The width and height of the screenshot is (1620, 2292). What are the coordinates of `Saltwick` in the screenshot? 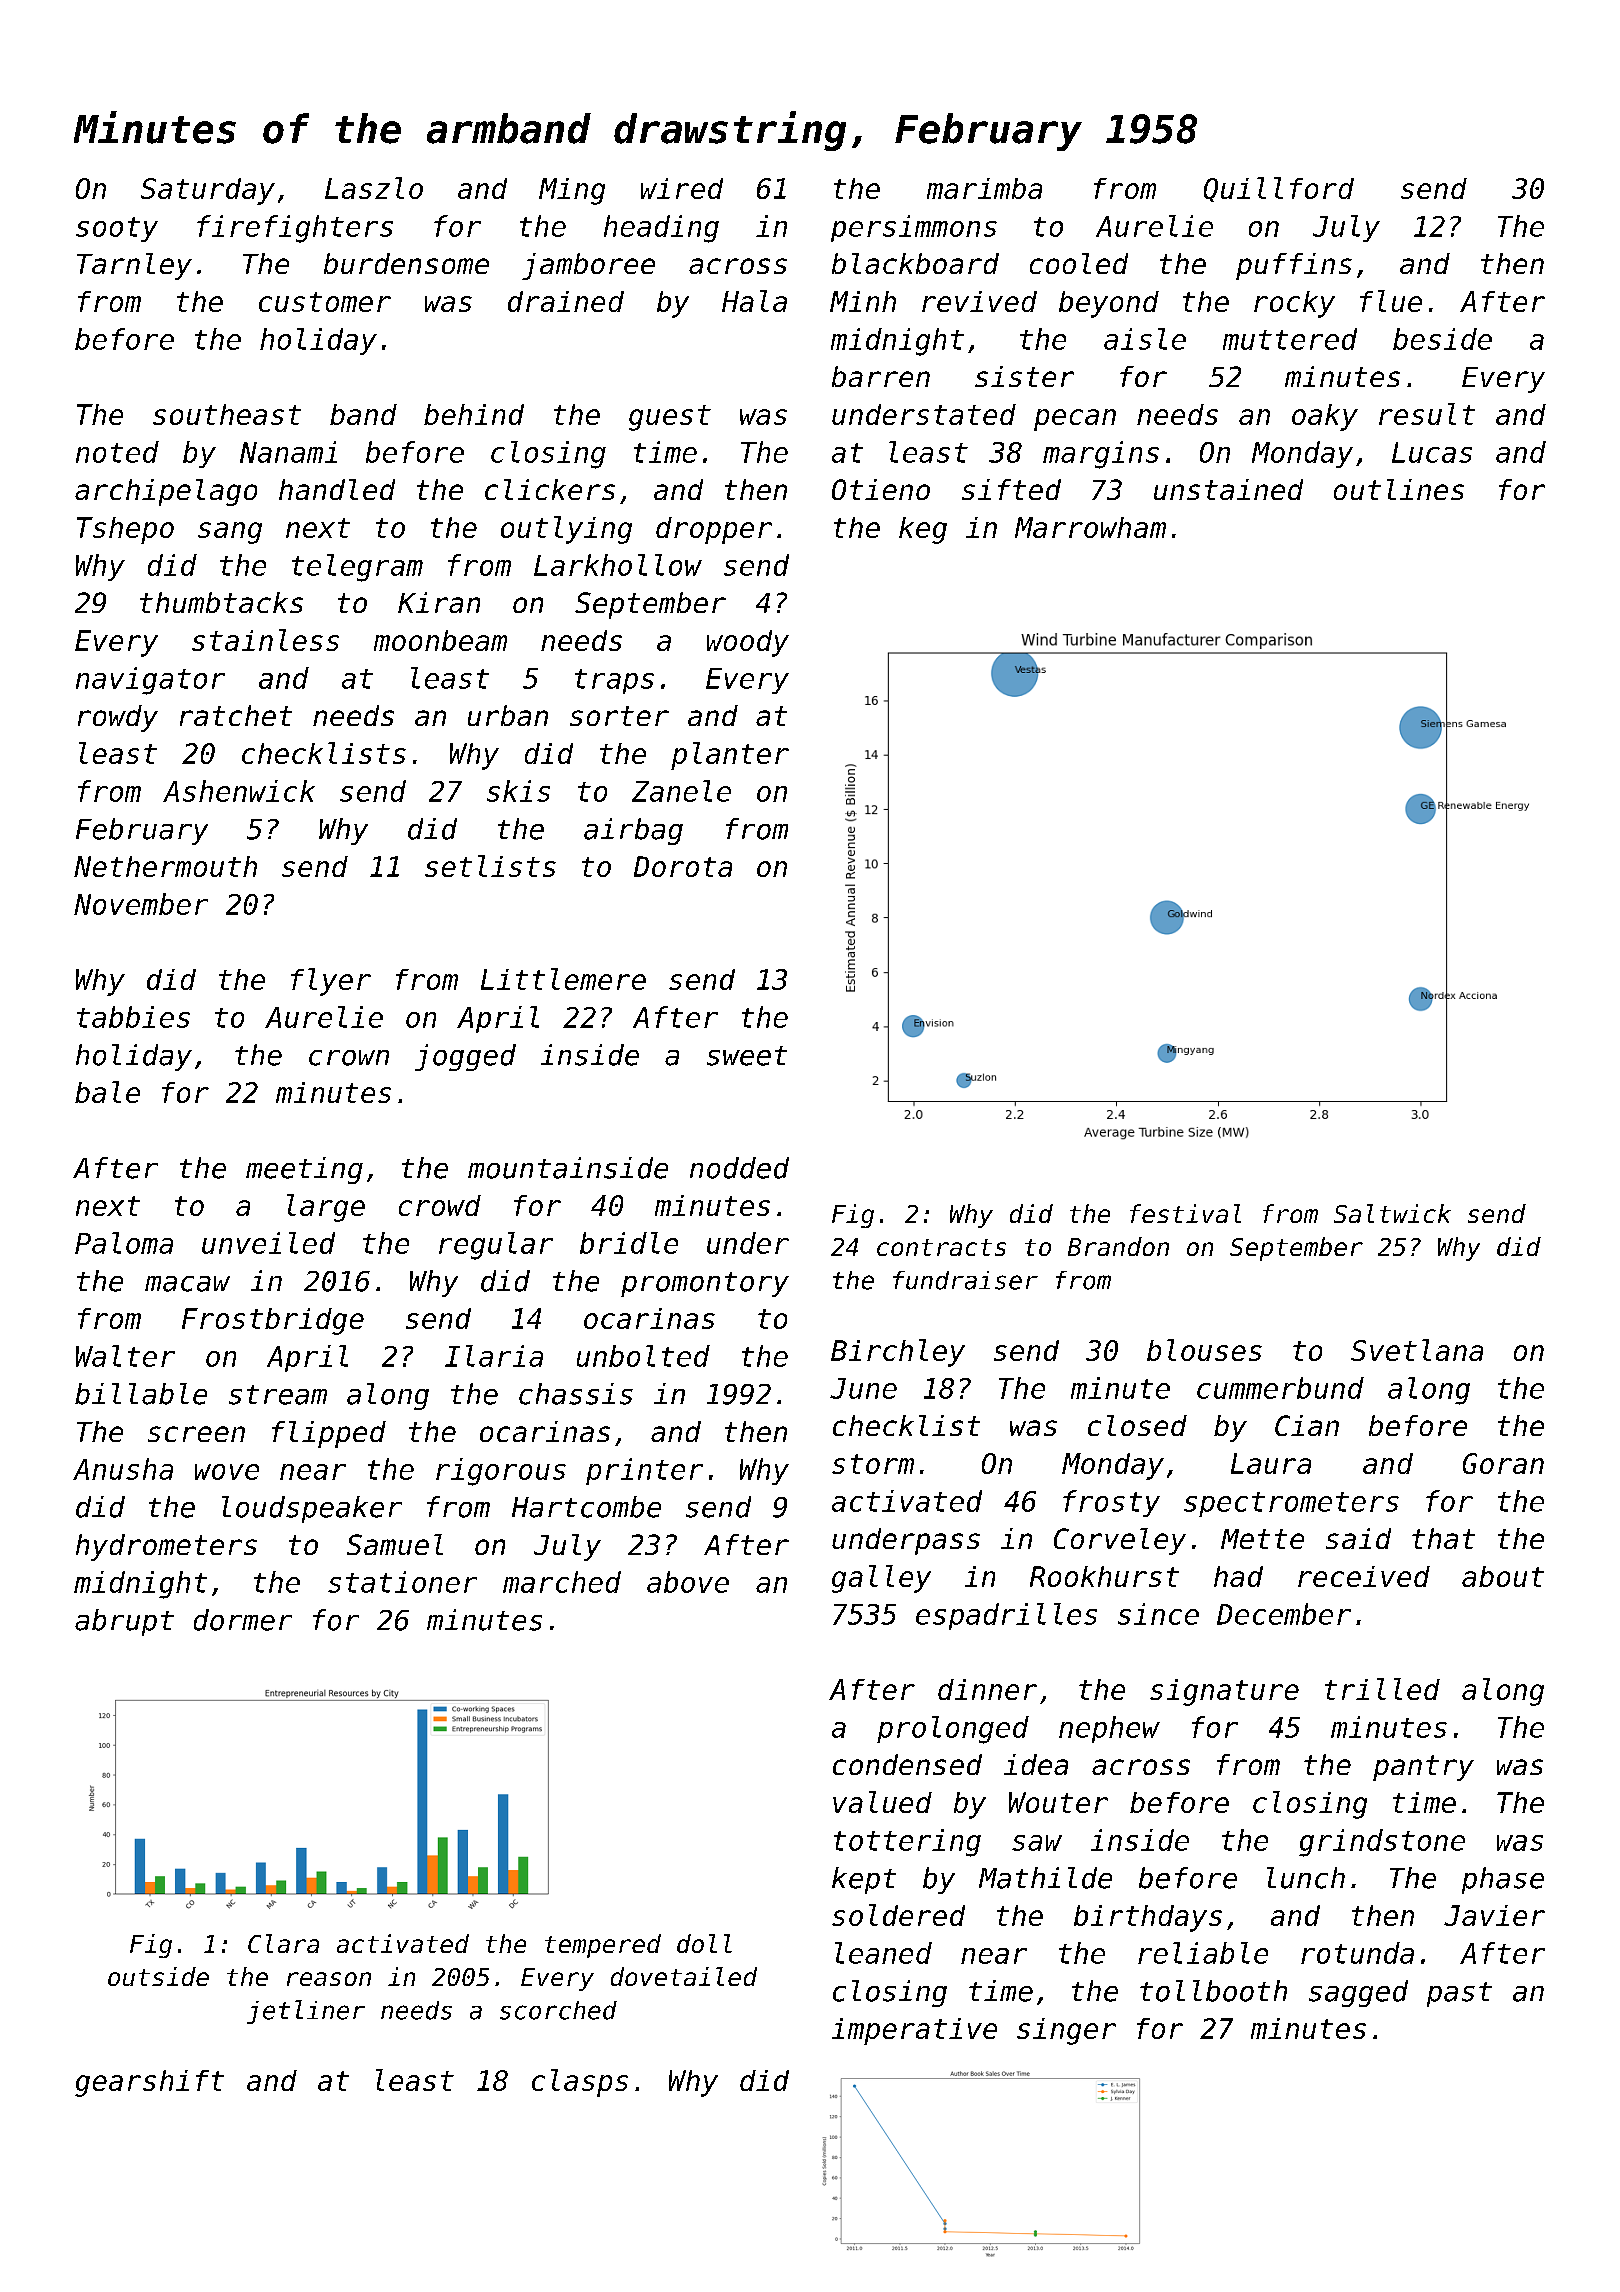 It's located at (1392, 1213).
